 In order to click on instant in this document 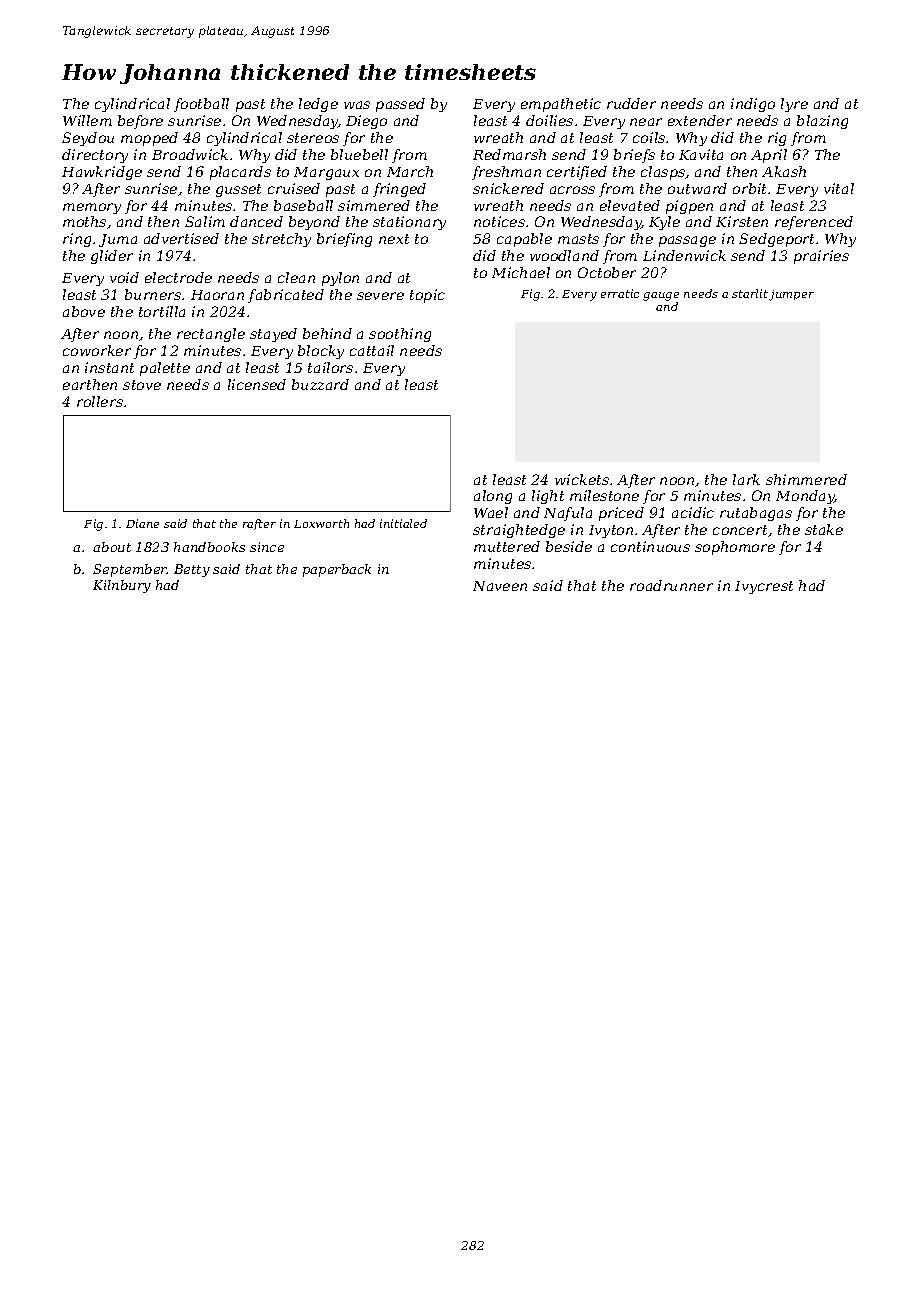, I will do `click(109, 367)`.
